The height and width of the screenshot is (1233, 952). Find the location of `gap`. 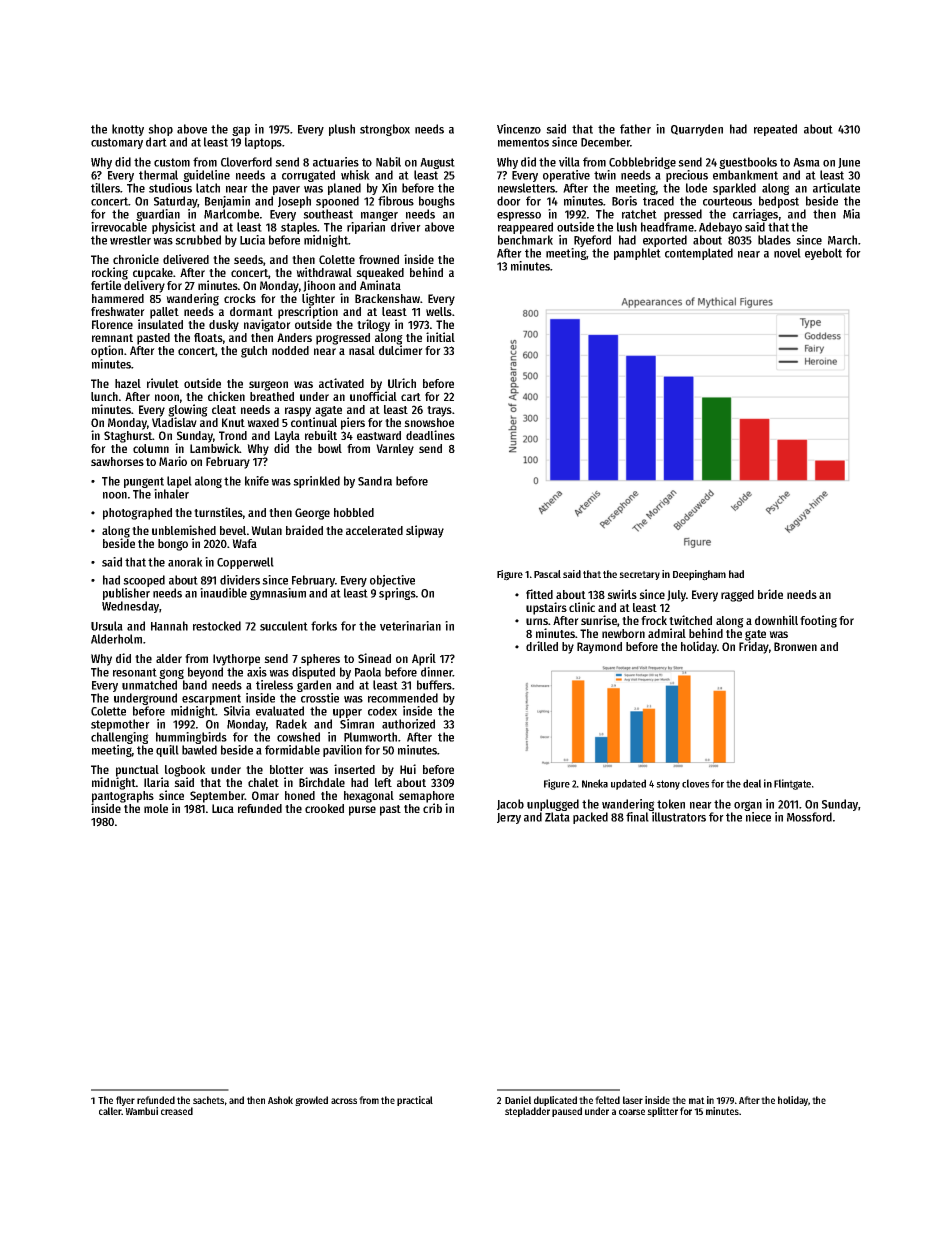

gap is located at coordinates (241, 131).
